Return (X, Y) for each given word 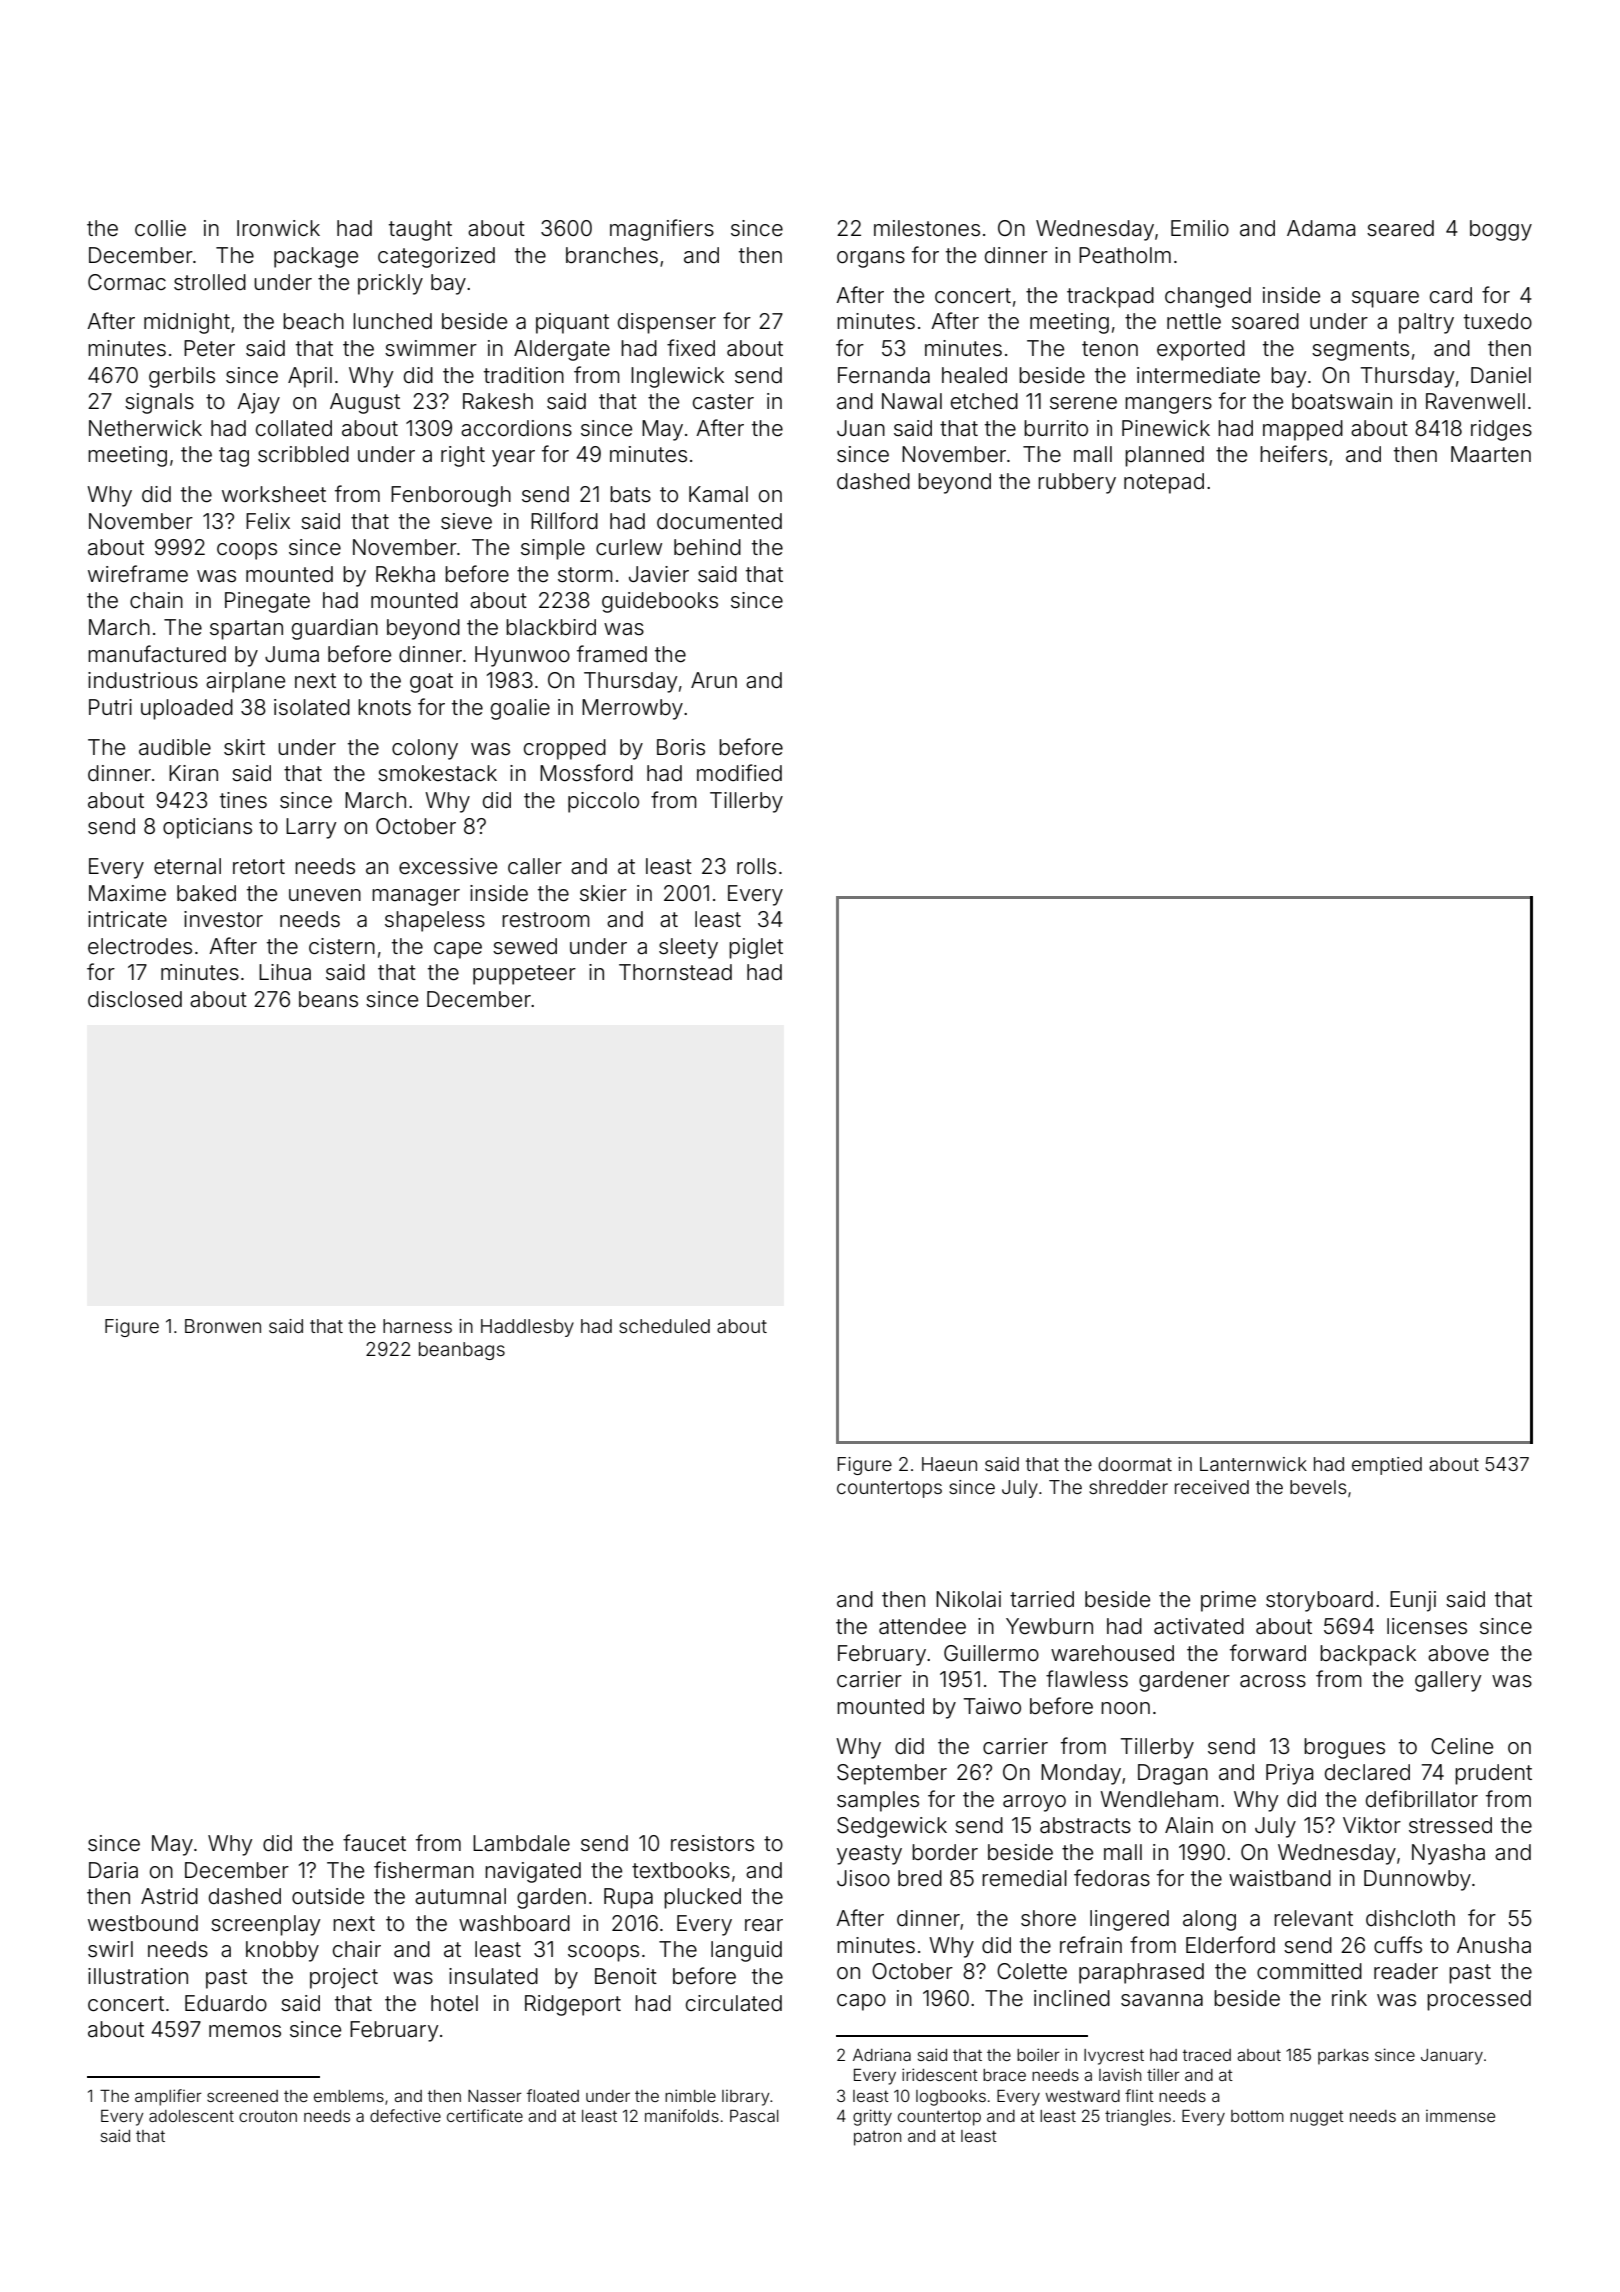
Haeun (949, 1464)
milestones (927, 228)
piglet (756, 948)
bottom (1257, 2116)
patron (877, 2138)
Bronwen (223, 1326)
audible (175, 747)
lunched (392, 321)
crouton (268, 2116)
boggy (1501, 230)
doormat (1135, 1464)
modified (739, 773)
